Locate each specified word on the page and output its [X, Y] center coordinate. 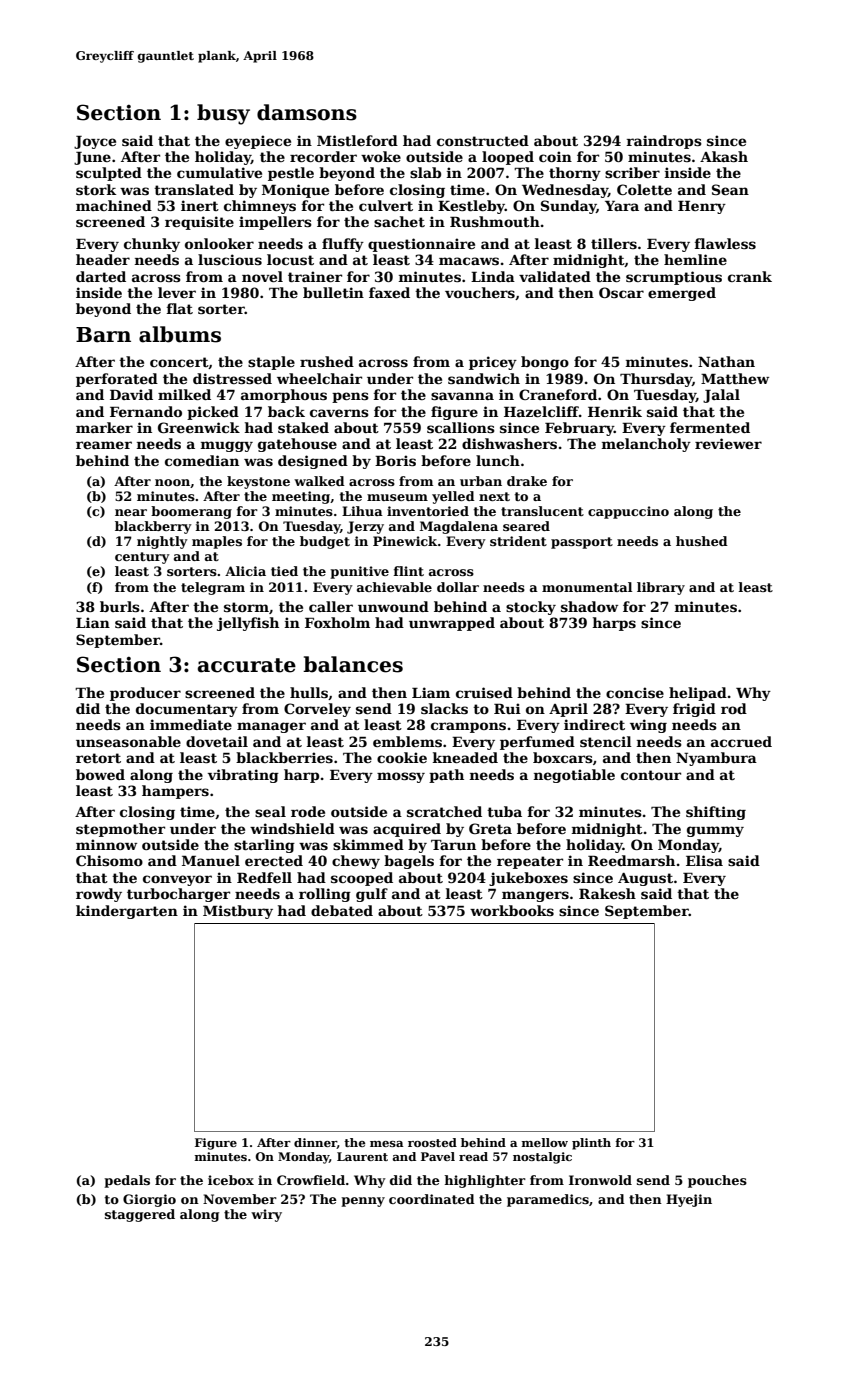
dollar [458, 587]
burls [120, 606]
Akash [724, 156]
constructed [483, 140]
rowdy [99, 895]
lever [177, 292]
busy [223, 114]
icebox [231, 1180]
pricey [493, 363]
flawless [725, 243]
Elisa [704, 860]
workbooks [512, 910]
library [661, 588]
